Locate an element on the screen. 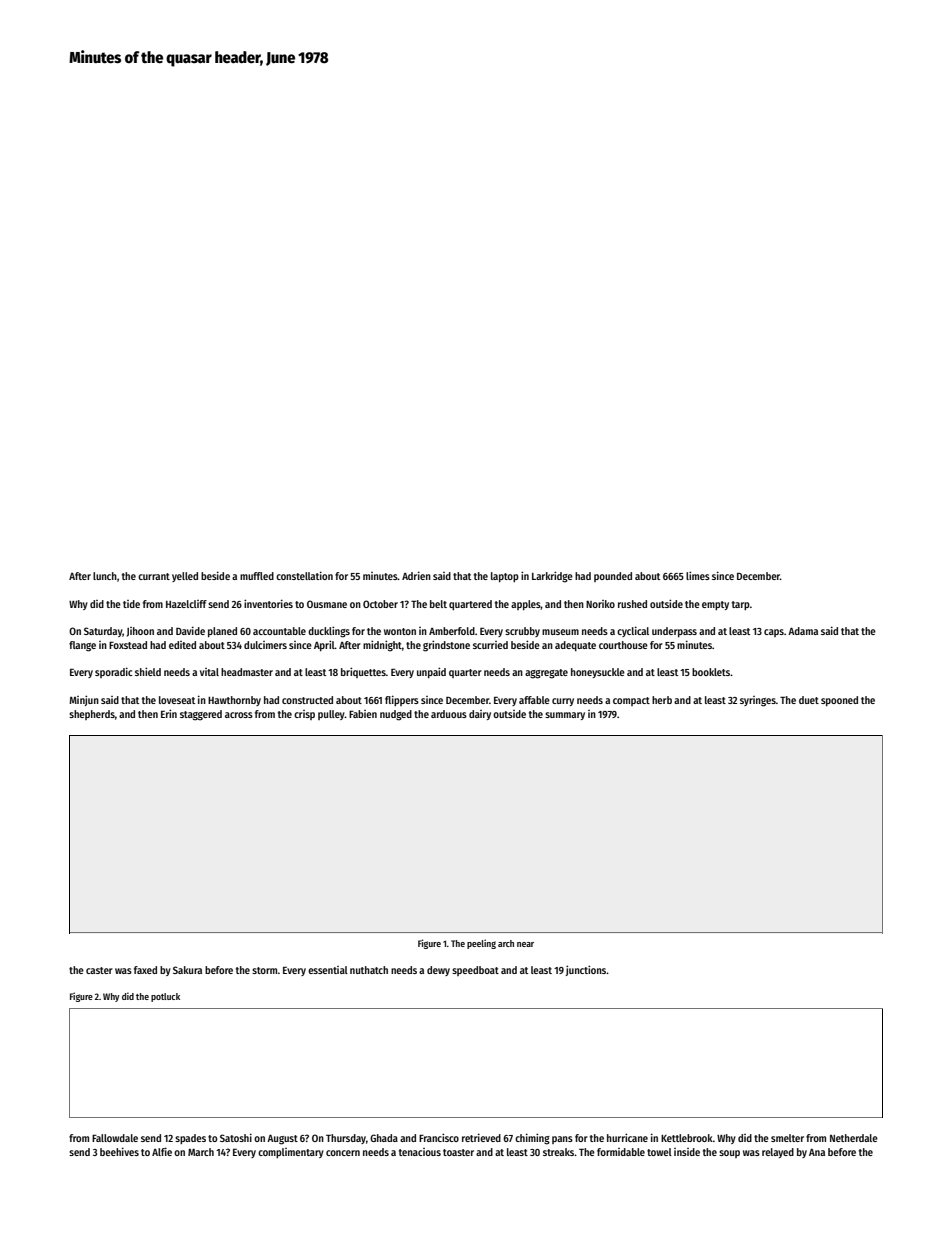 This screenshot has height=1233, width=952. potluck is located at coordinates (165, 997).
